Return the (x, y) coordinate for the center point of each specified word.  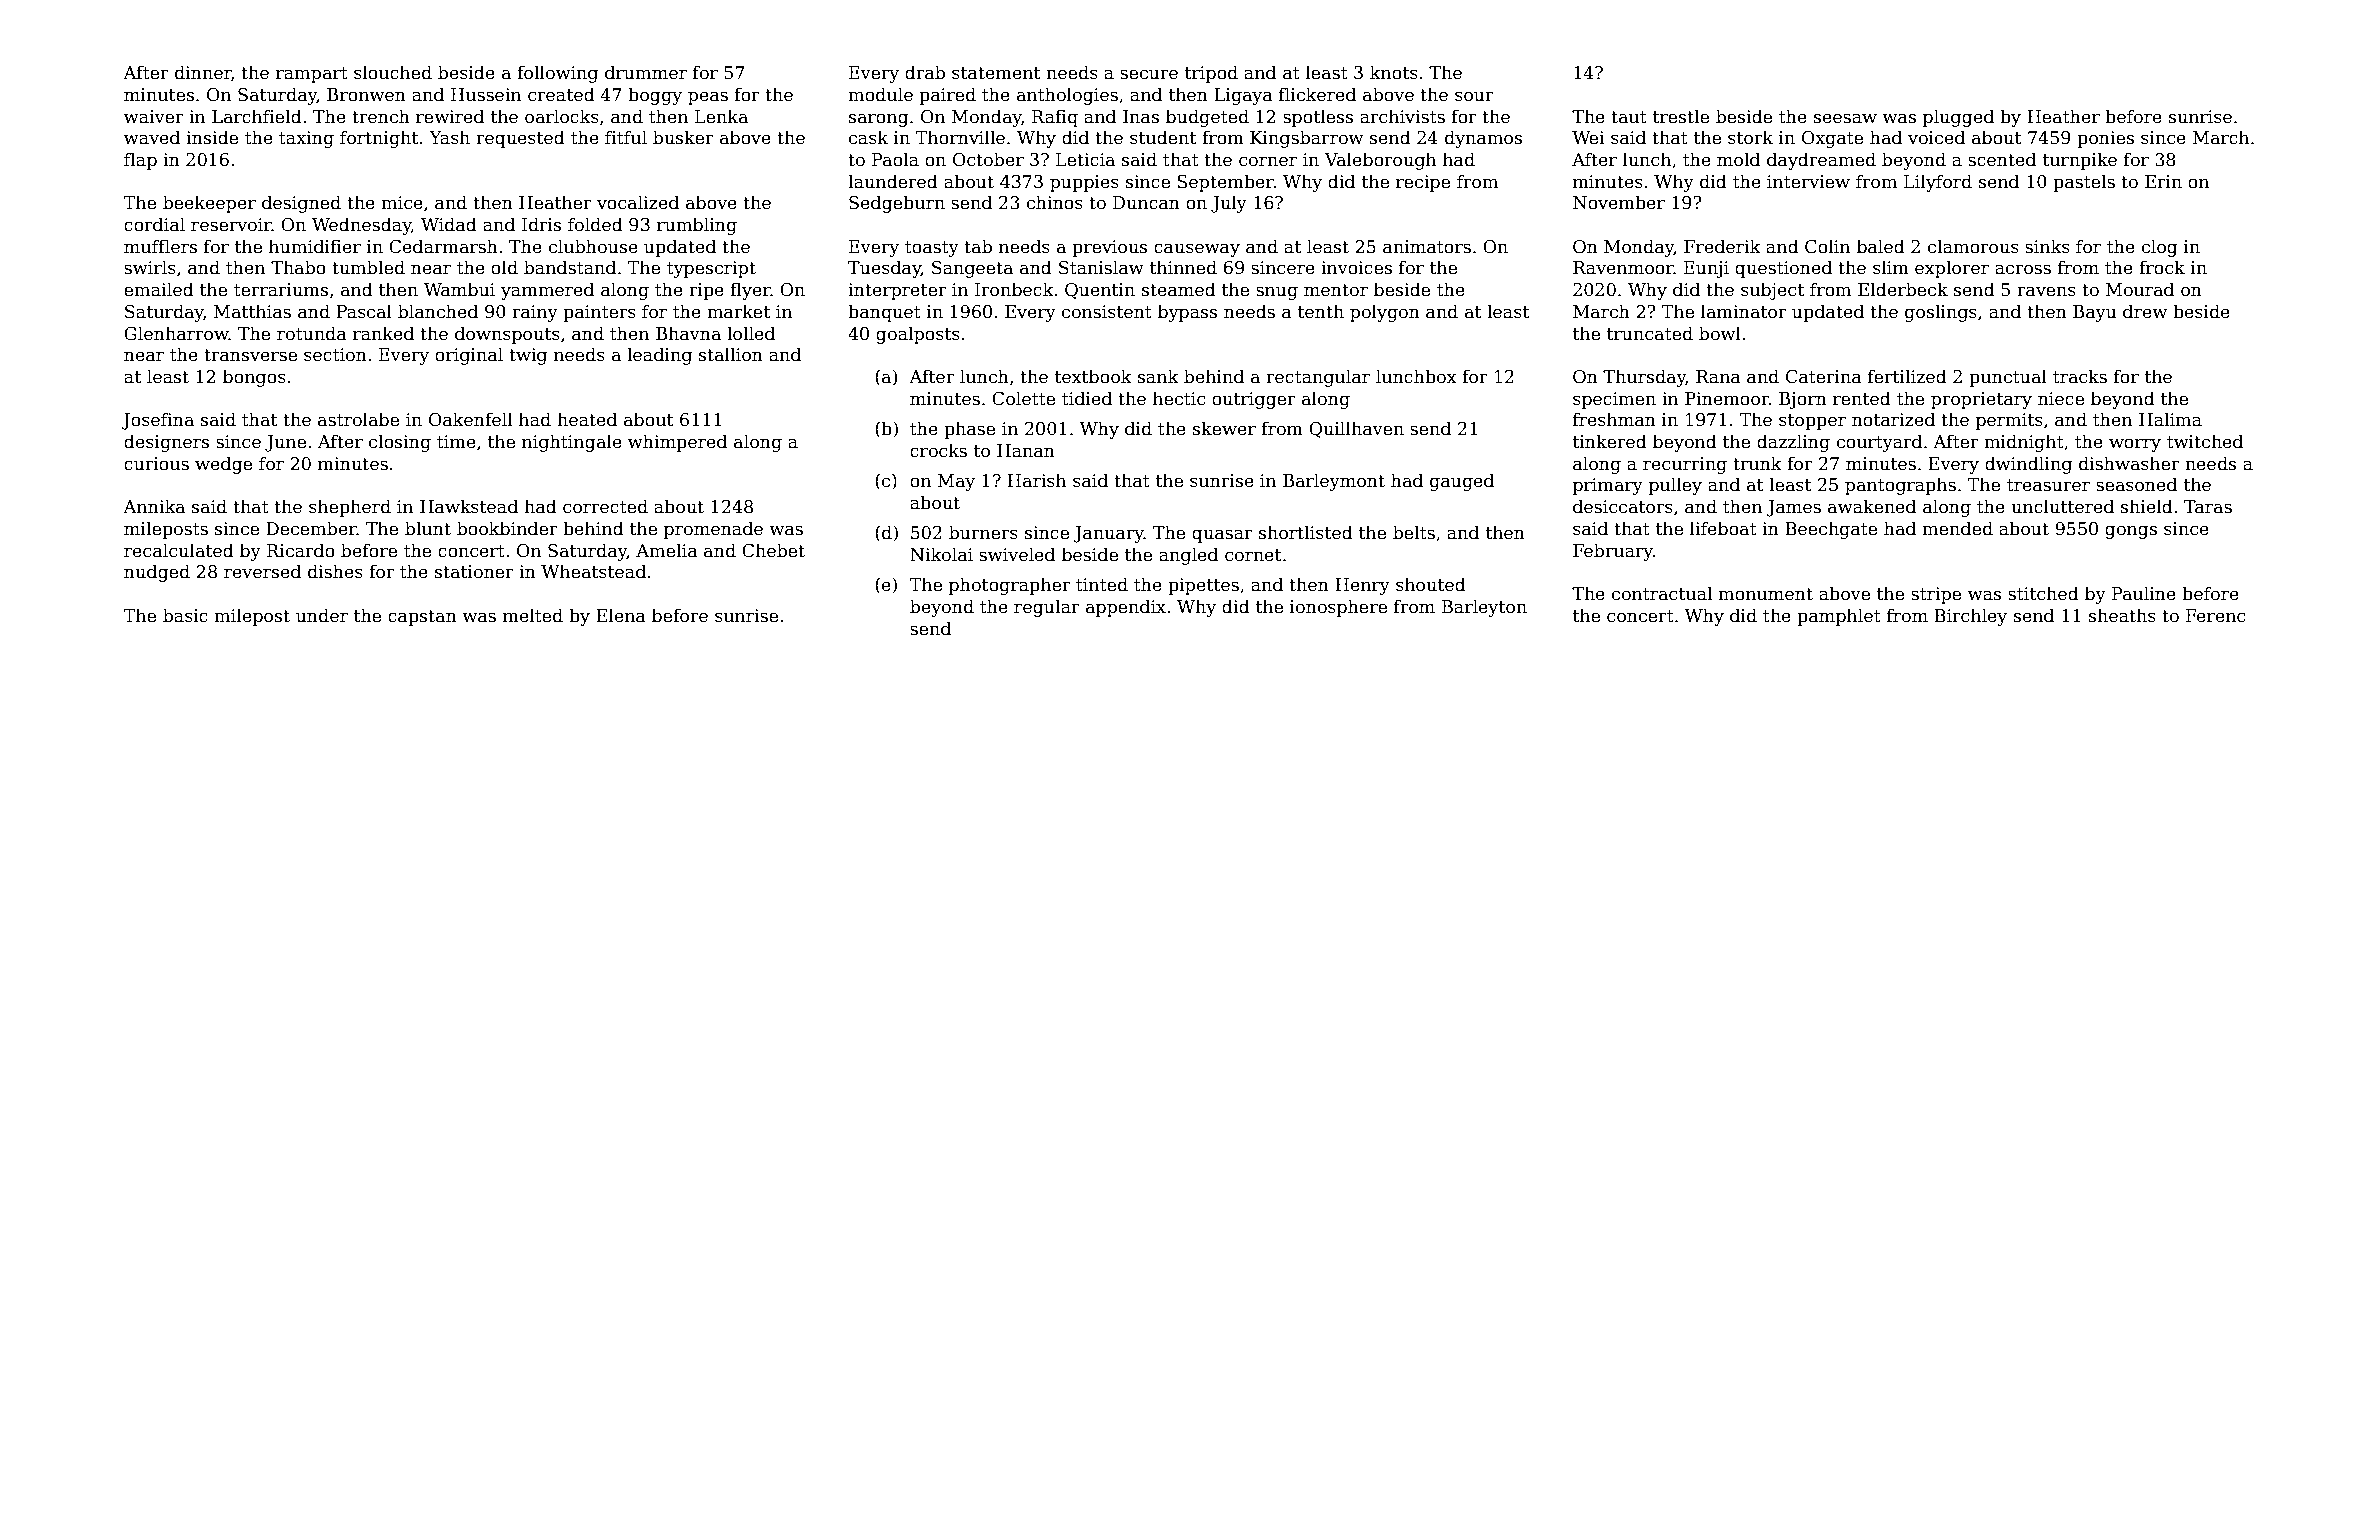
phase (969, 430)
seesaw (1845, 118)
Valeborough (1380, 161)
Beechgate (1831, 530)
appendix (1126, 608)
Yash (449, 137)
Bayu (2095, 313)
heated (587, 419)
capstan (422, 618)
